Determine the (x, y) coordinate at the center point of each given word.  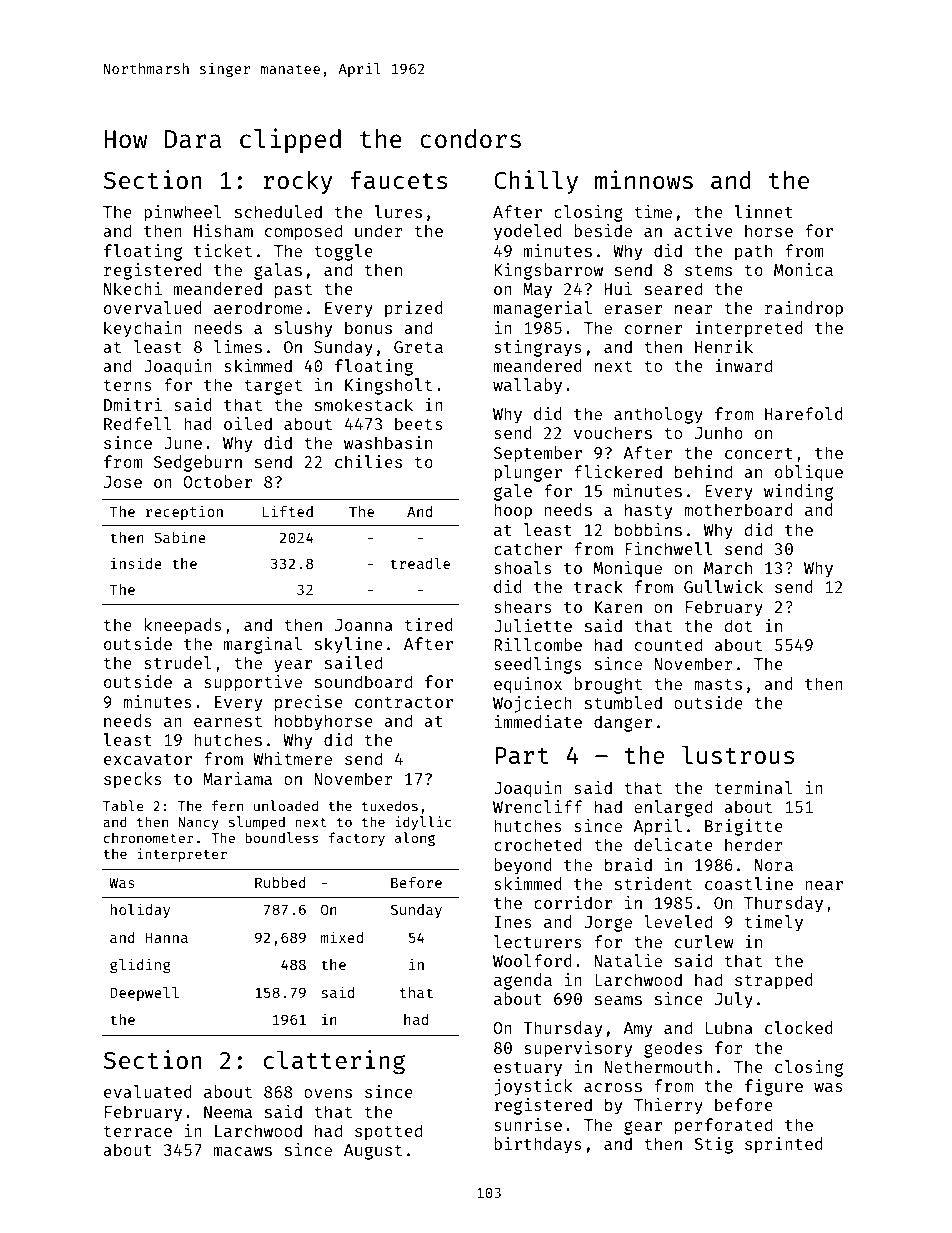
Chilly (536, 182)
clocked (799, 1027)
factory (357, 839)
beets (419, 423)
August (373, 1152)
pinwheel (183, 213)
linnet (763, 211)
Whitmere (292, 758)
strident (653, 883)
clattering (334, 1062)
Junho (719, 432)
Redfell (138, 423)
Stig (713, 1145)
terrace (138, 1131)
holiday (140, 910)
